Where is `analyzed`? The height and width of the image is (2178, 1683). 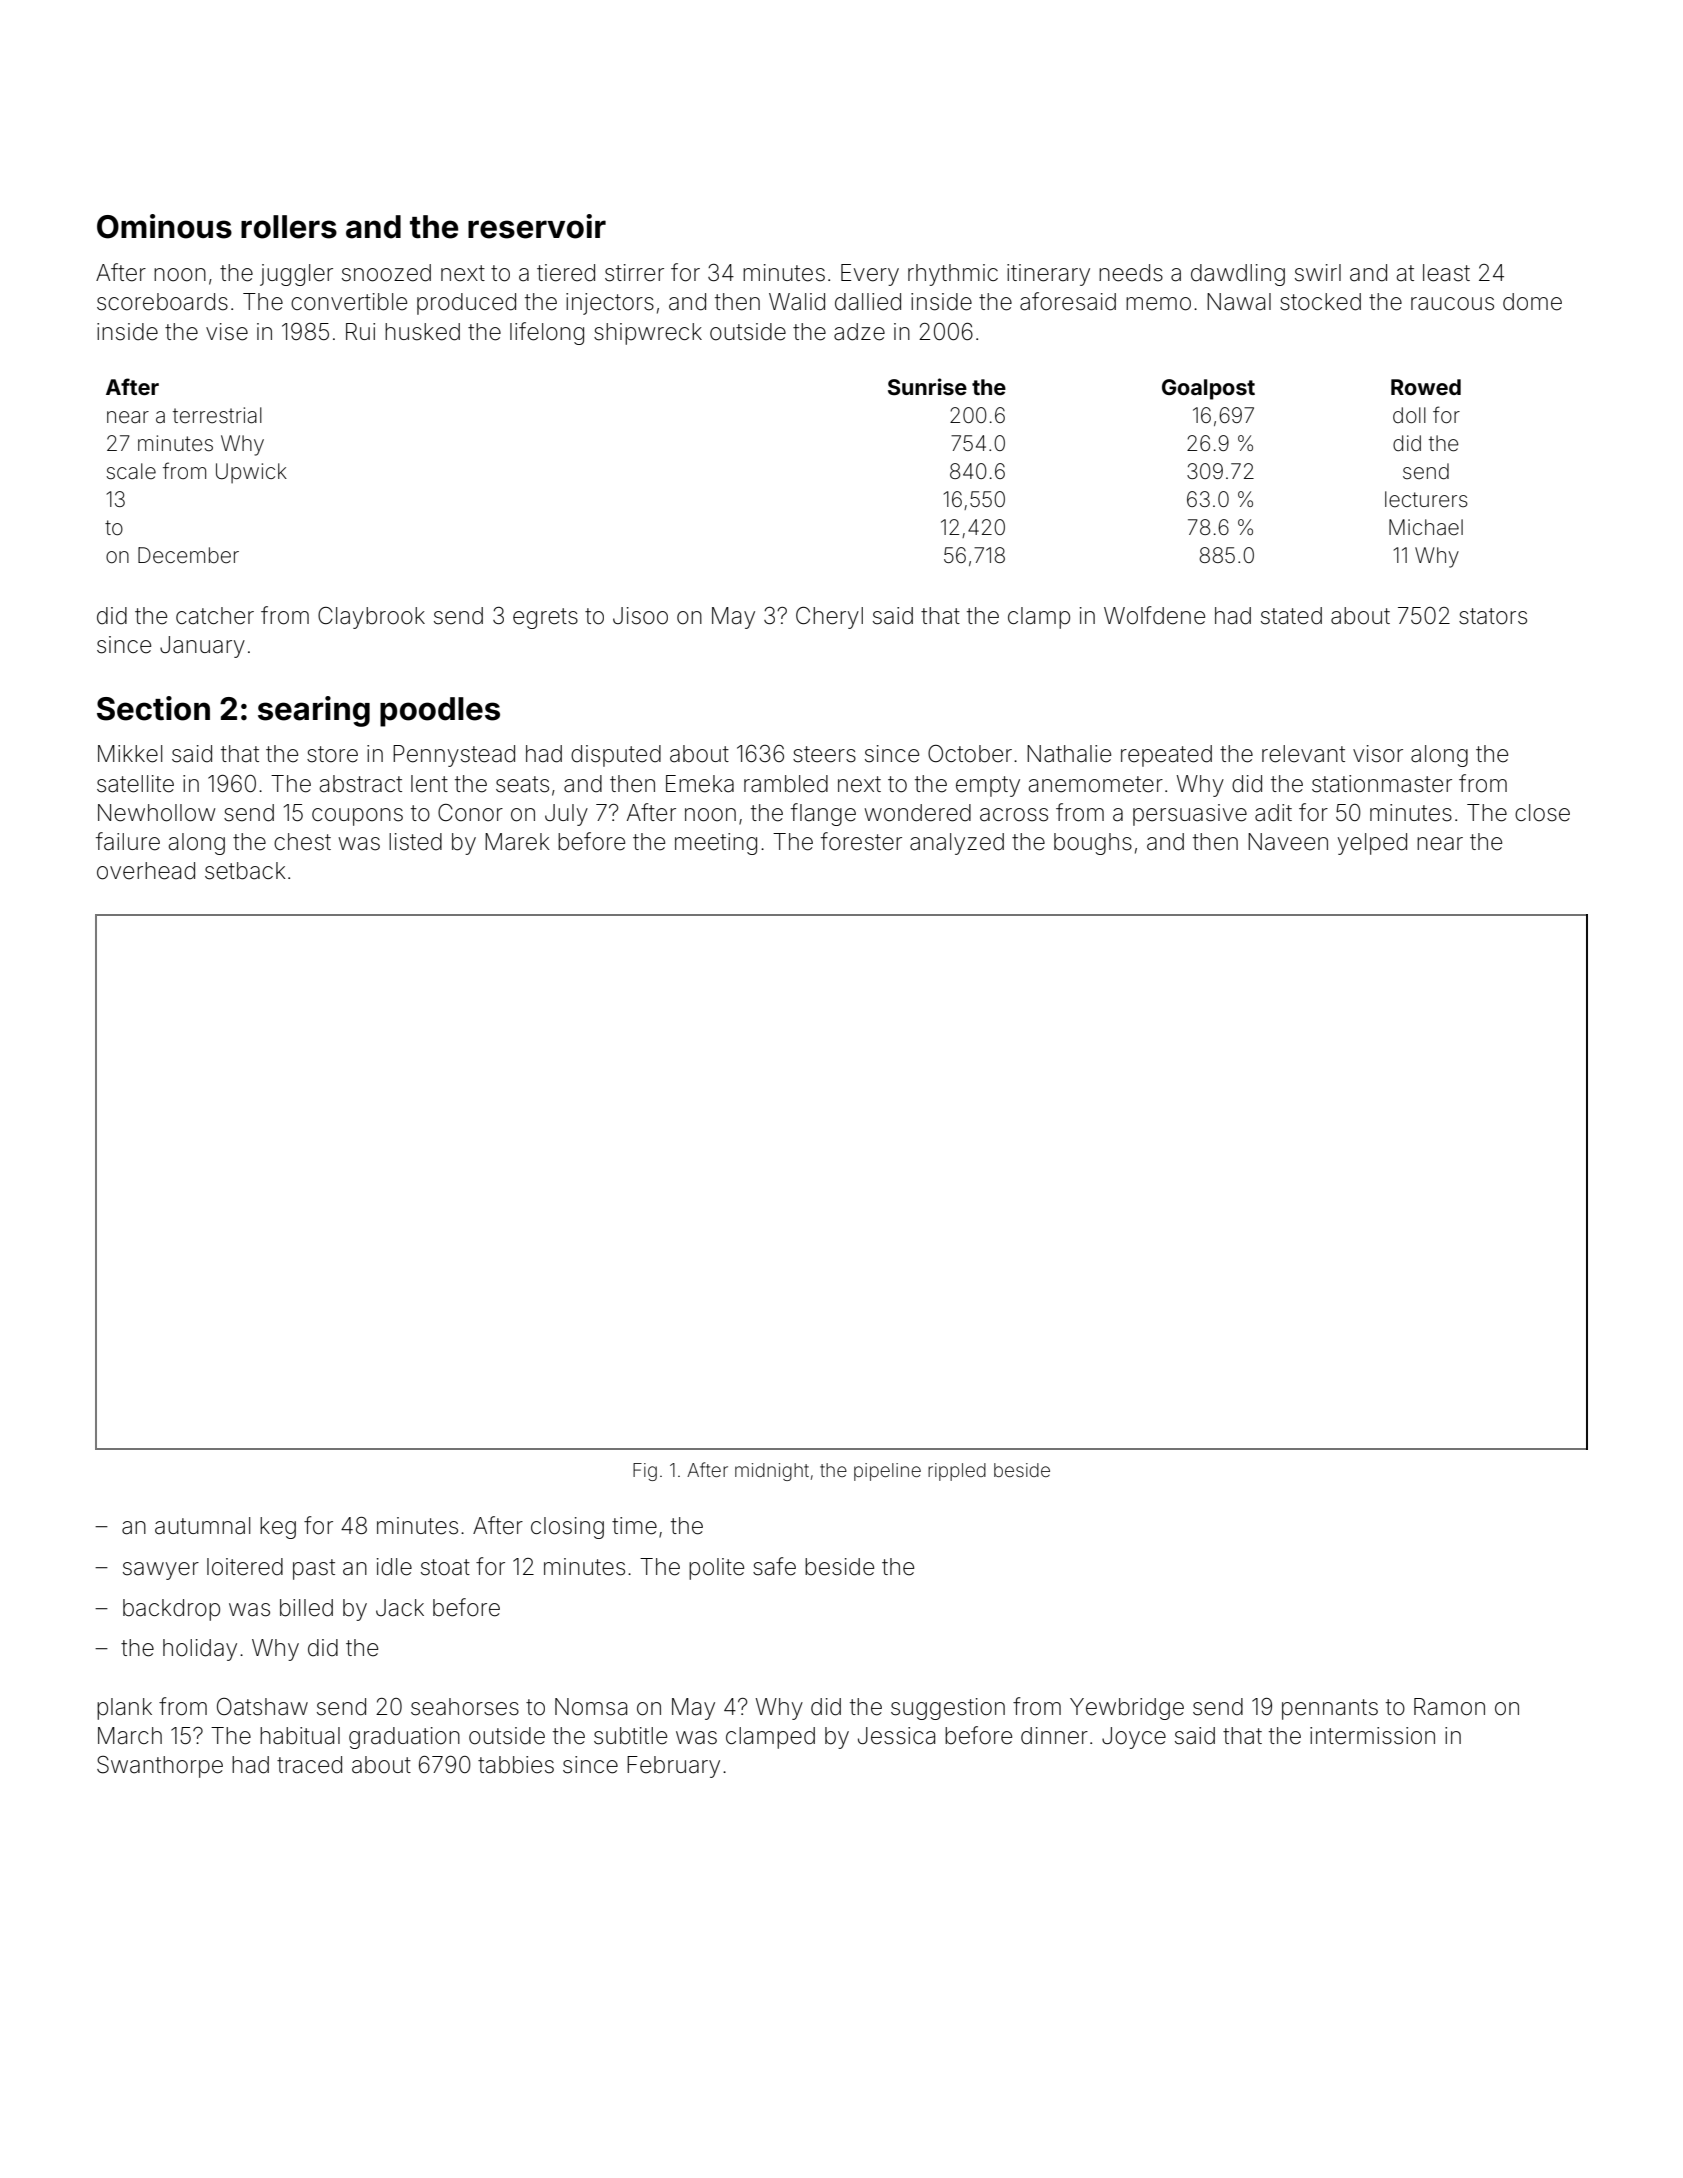
analyzed is located at coordinates (957, 844).
